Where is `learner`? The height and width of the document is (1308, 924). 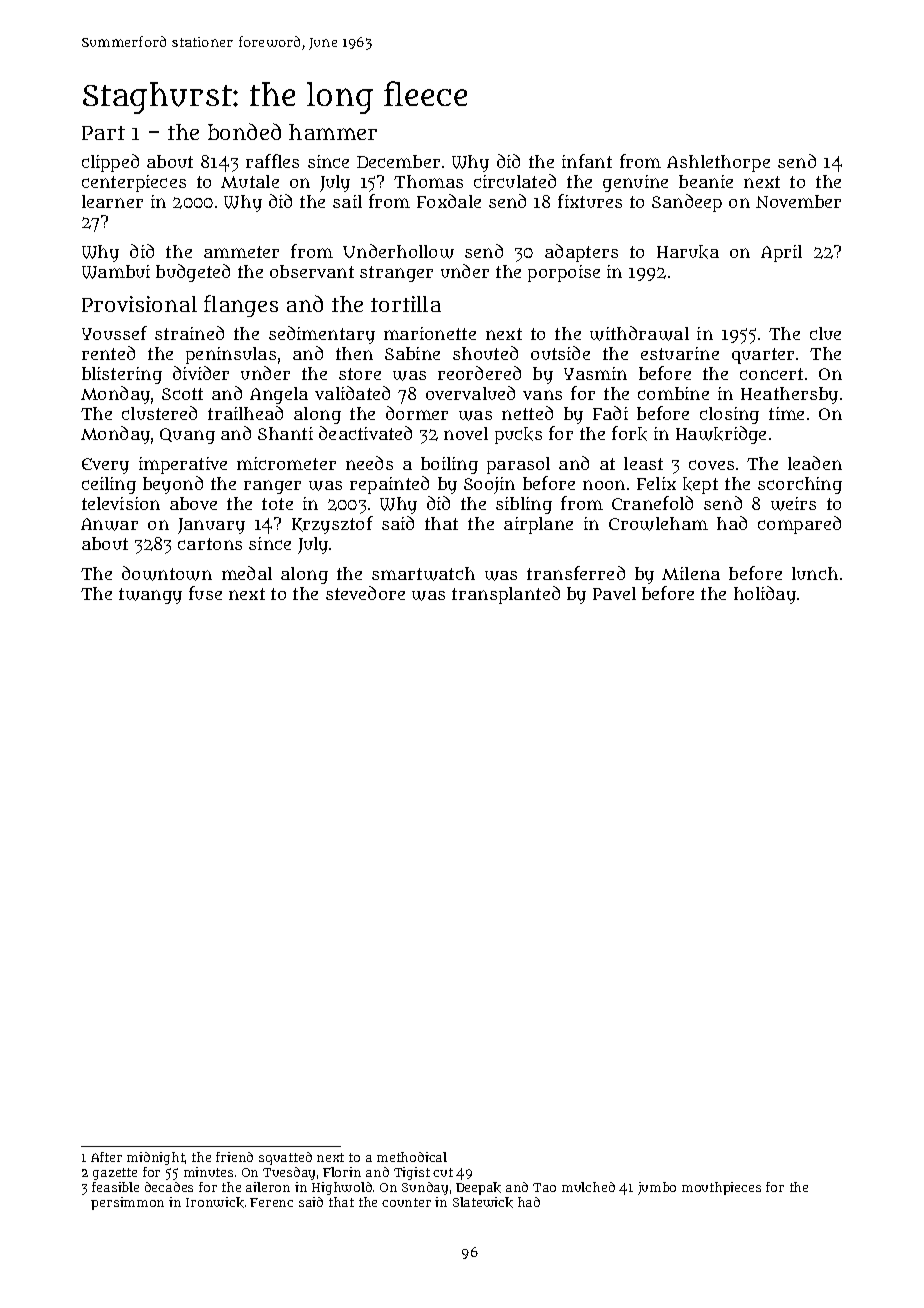
learner is located at coordinates (112, 201).
